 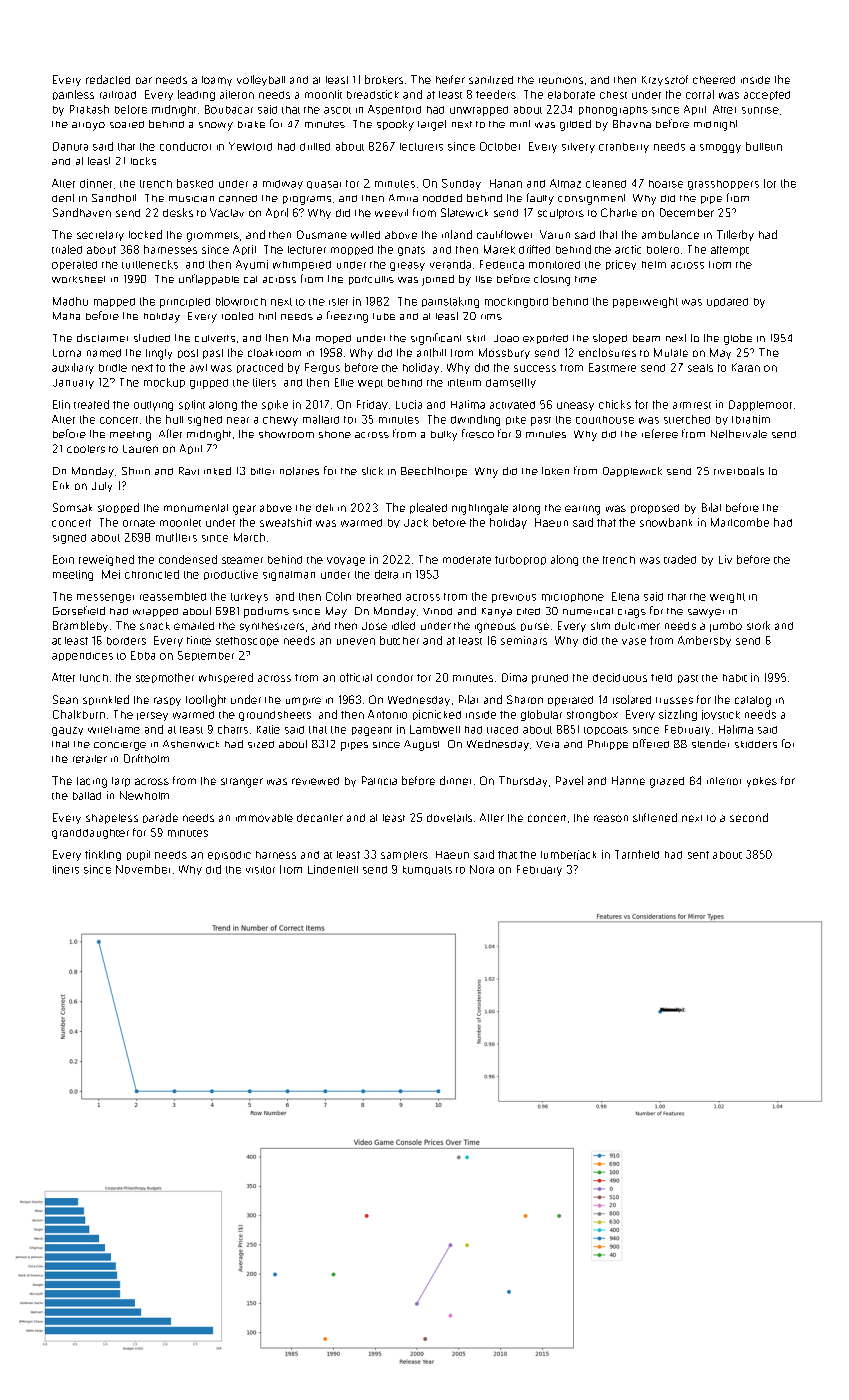 What do you see at coordinates (450, 79) in the page?
I see `heifer` at bounding box center [450, 79].
